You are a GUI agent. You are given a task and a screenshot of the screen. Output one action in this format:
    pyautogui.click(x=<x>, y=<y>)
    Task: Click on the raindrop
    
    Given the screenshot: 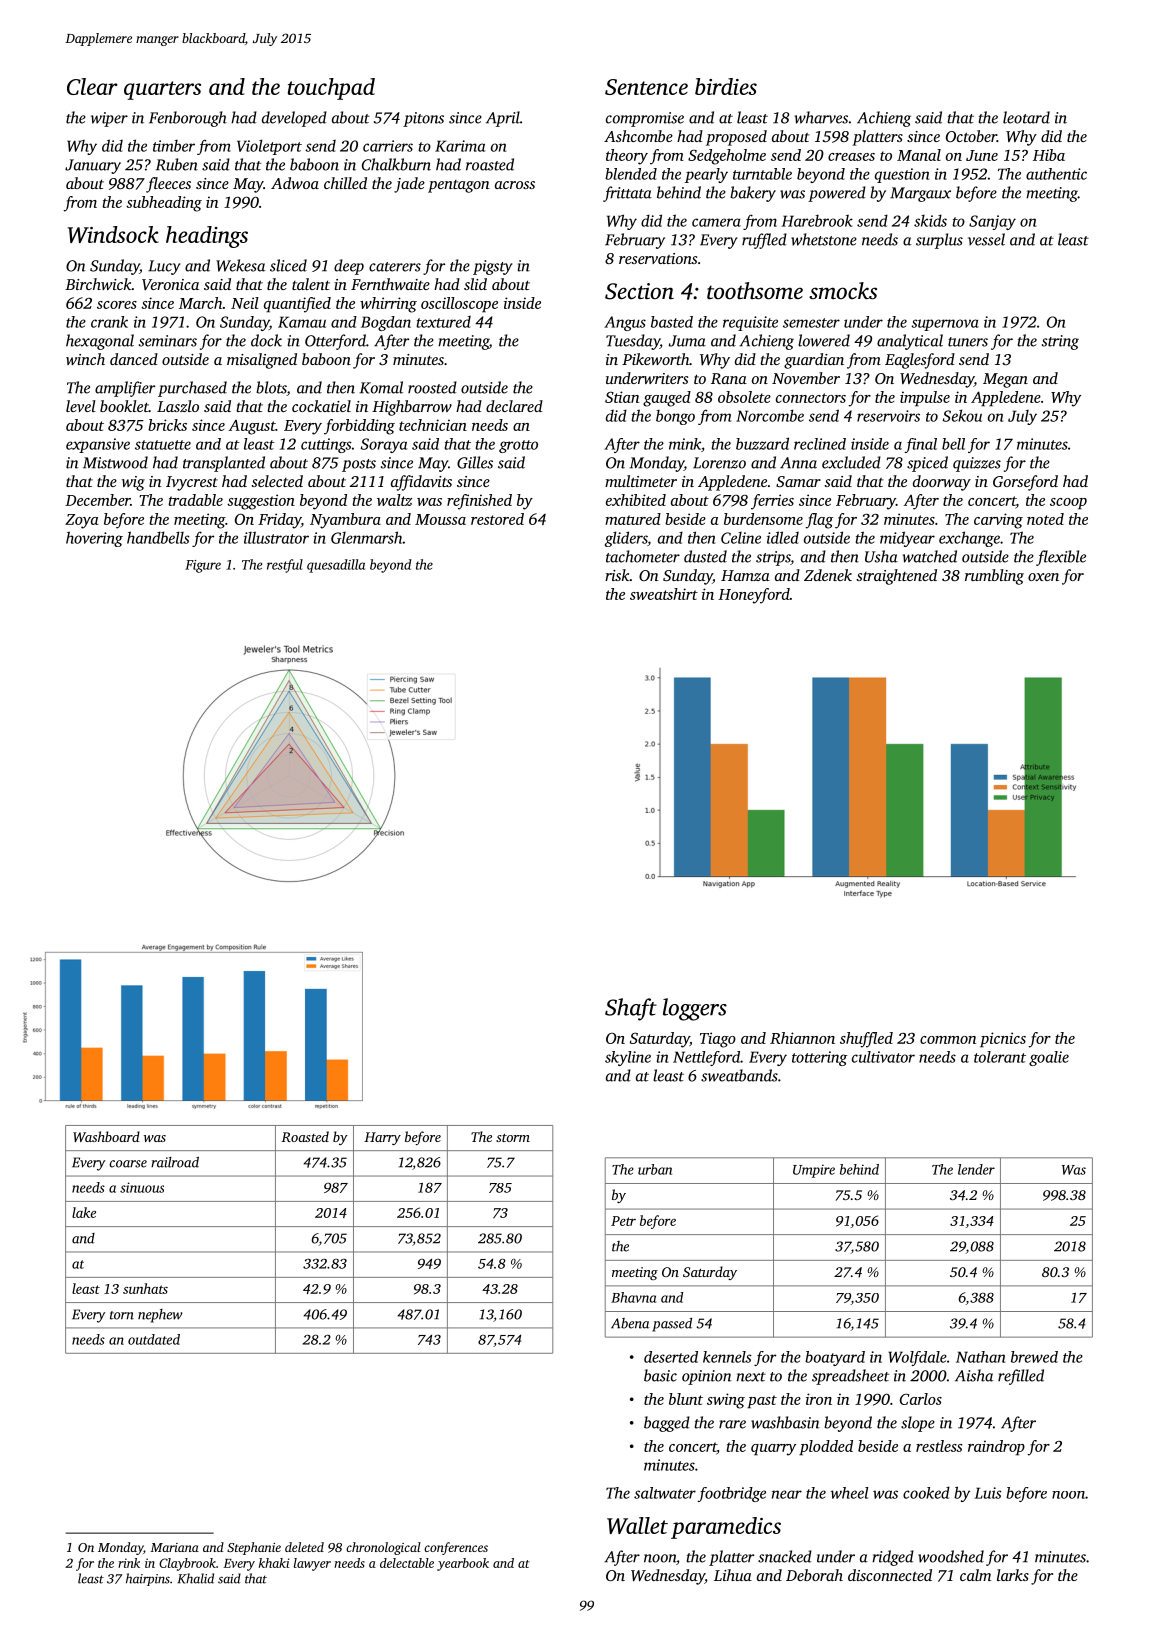 What is the action you would take?
    pyautogui.click(x=996, y=1448)
